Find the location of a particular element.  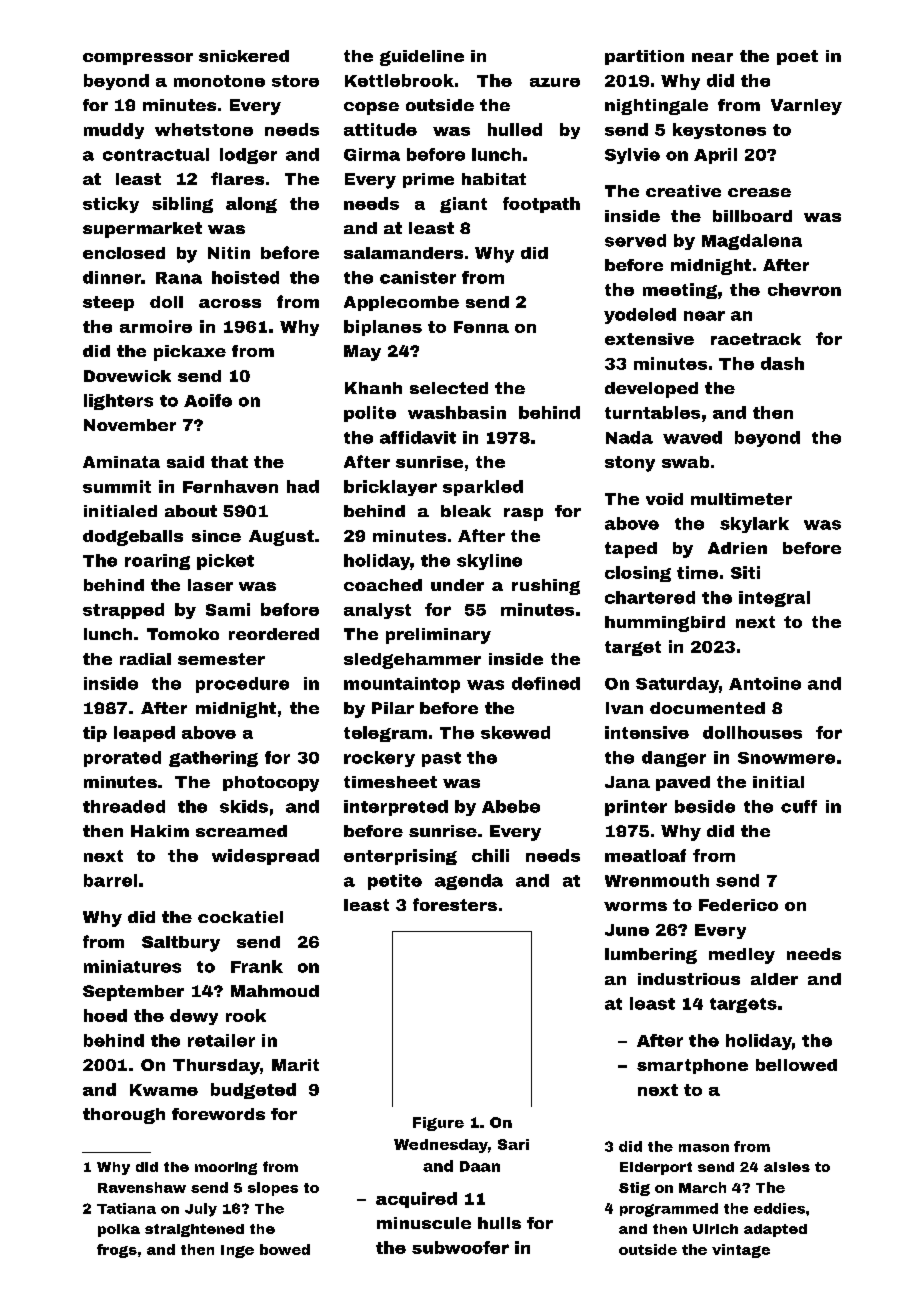

paved is located at coordinates (683, 783).
